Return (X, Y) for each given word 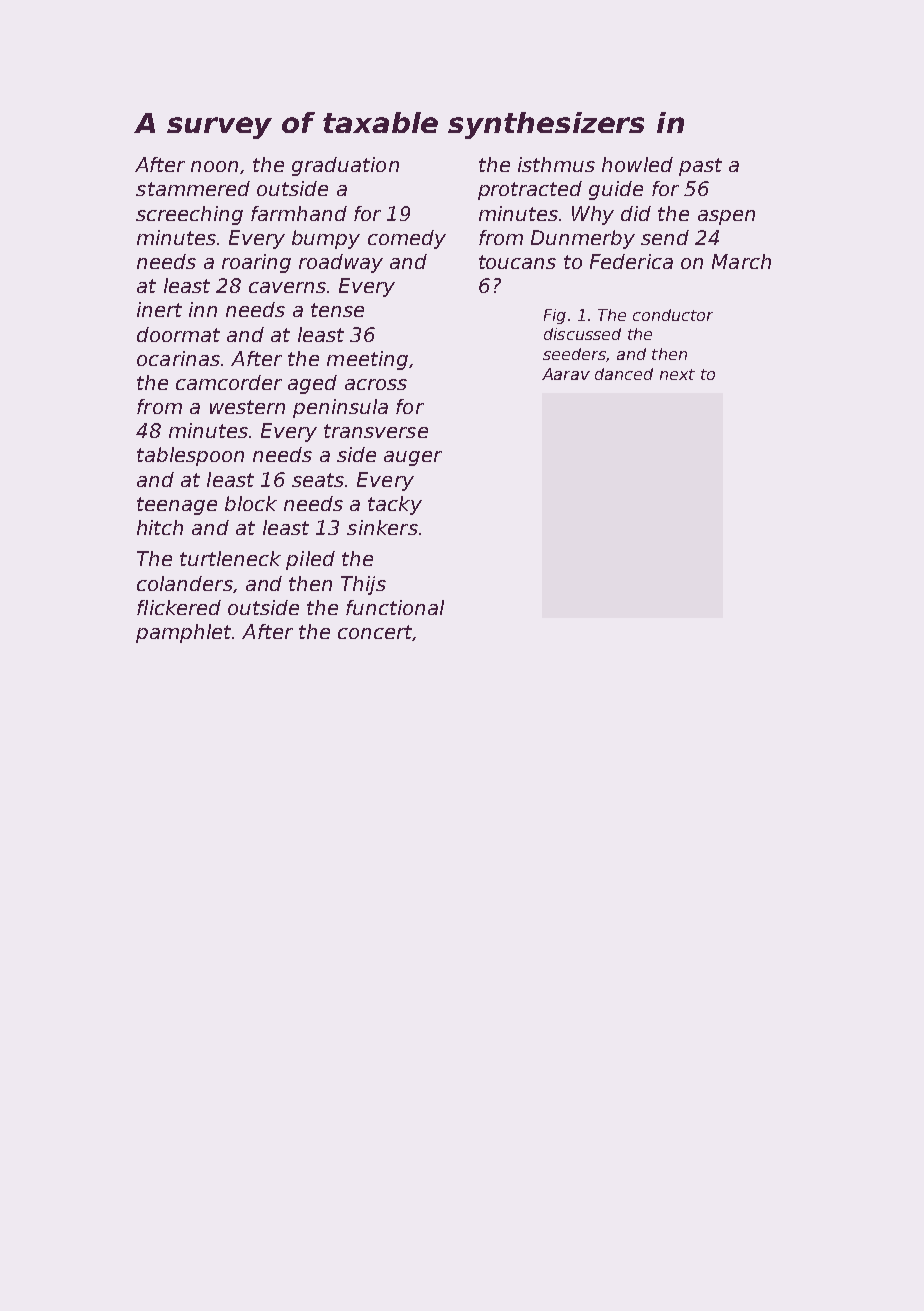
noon (214, 166)
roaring (256, 263)
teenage (177, 506)
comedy (407, 239)
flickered (179, 607)
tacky (395, 505)
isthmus (556, 164)
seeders (574, 354)
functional (395, 607)
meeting (367, 360)
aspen (726, 217)
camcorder (229, 382)
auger (413, 458)
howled (637, 164)
